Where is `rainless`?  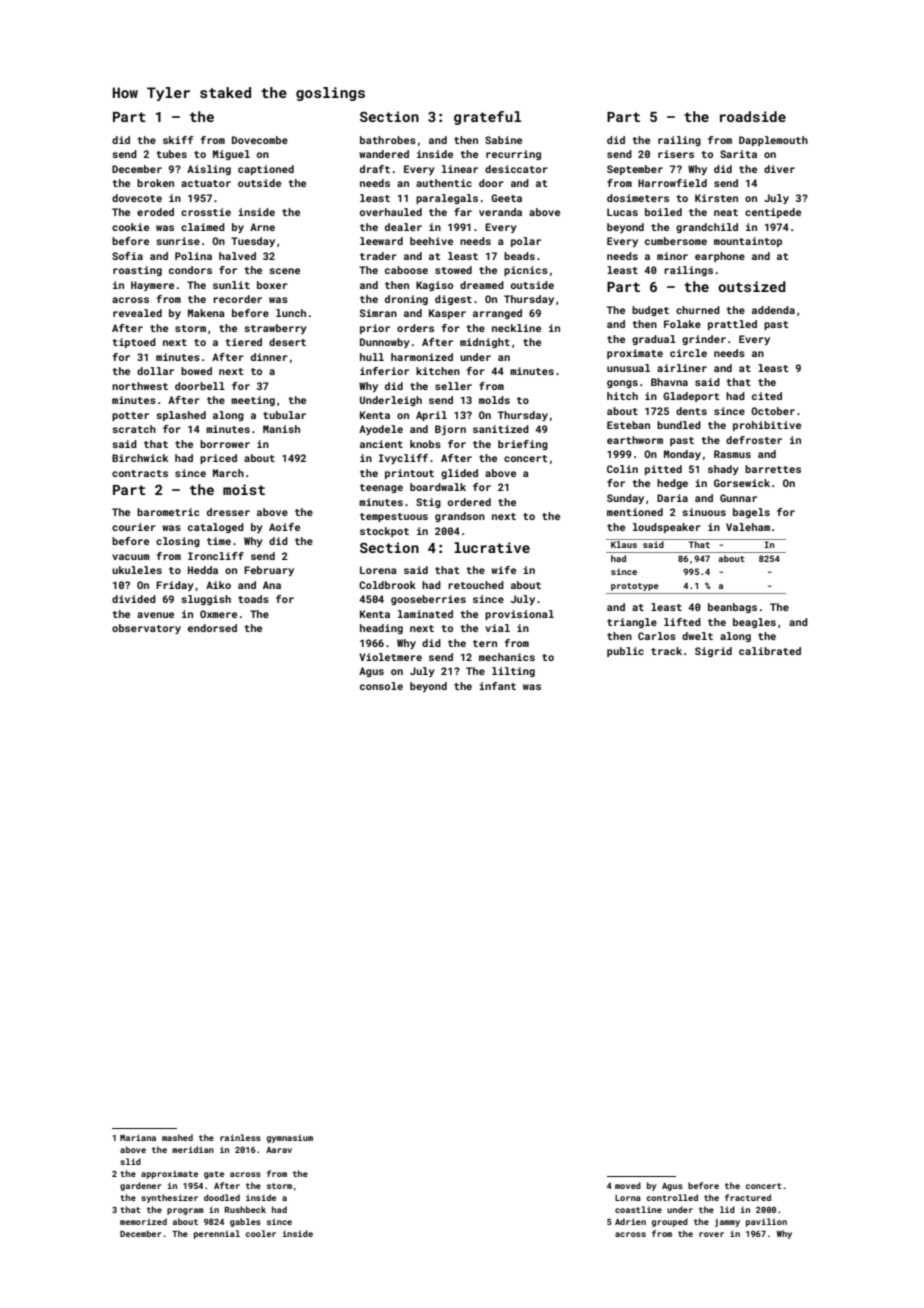
rainless is located at coordinates (240, 1137).
